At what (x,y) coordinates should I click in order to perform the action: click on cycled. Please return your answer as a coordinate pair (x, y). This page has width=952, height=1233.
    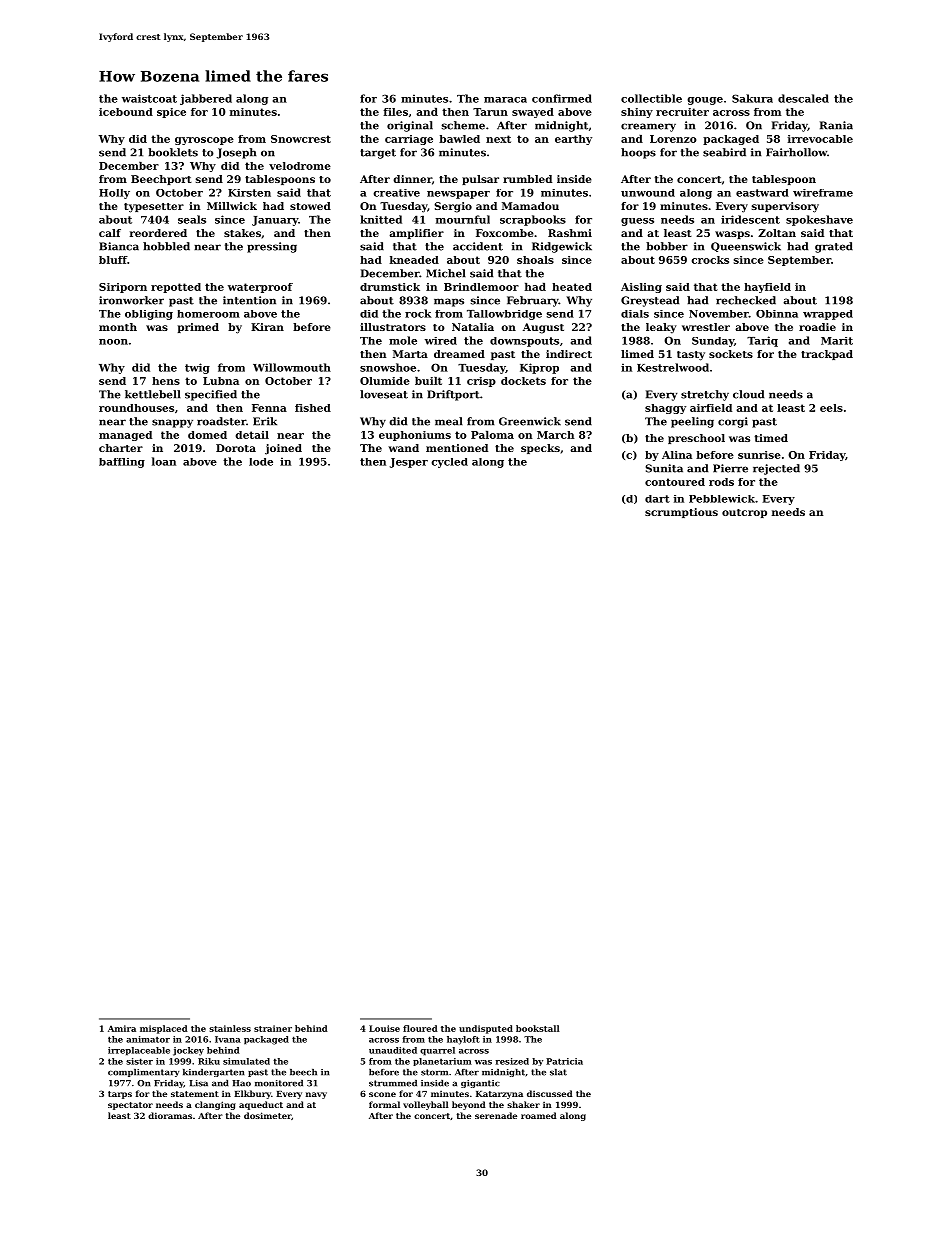
    Looking at the image, I should click on (449, 463).
